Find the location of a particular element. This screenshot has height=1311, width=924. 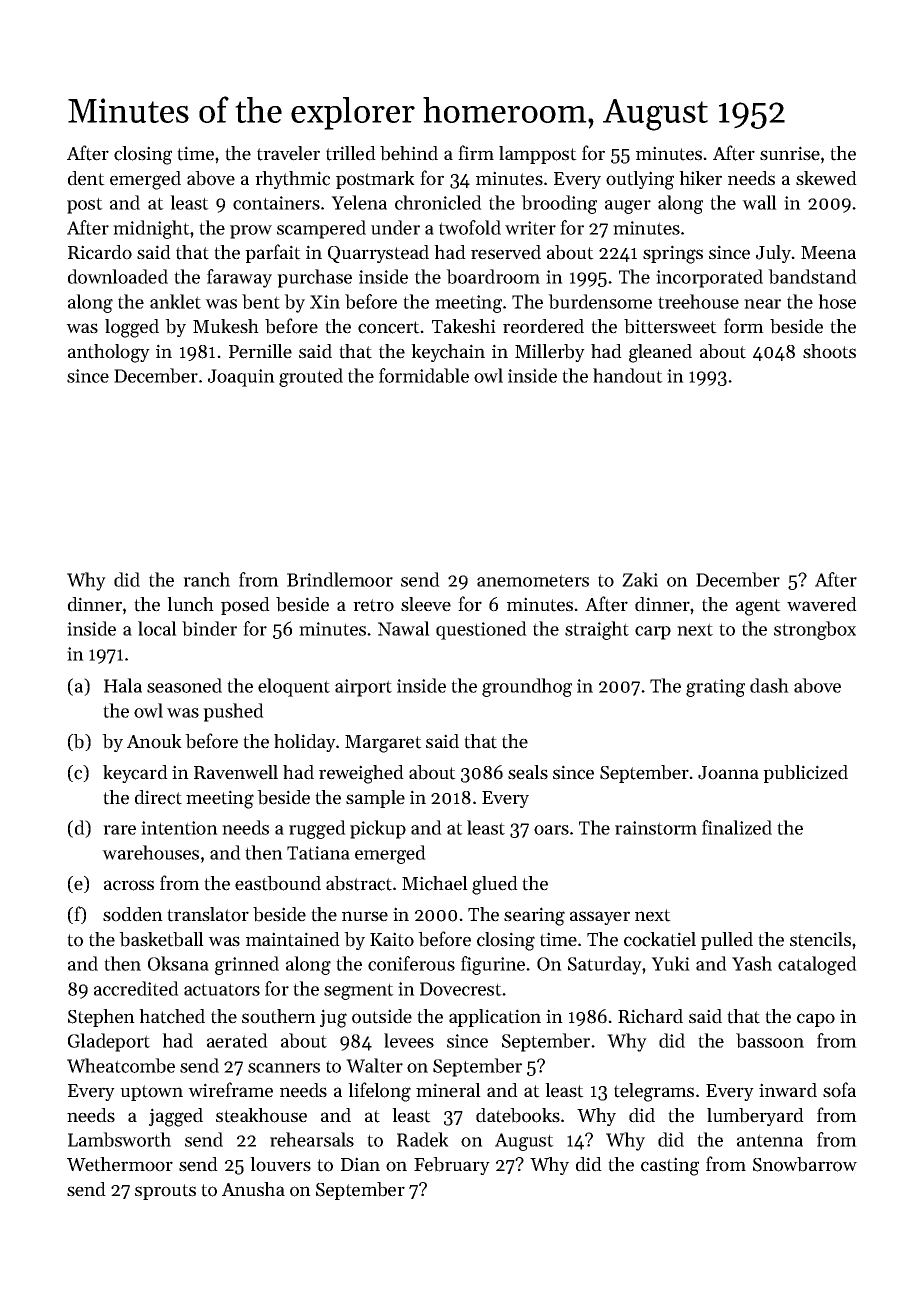

Brindlemoor is located at coordinates (340, 579).
